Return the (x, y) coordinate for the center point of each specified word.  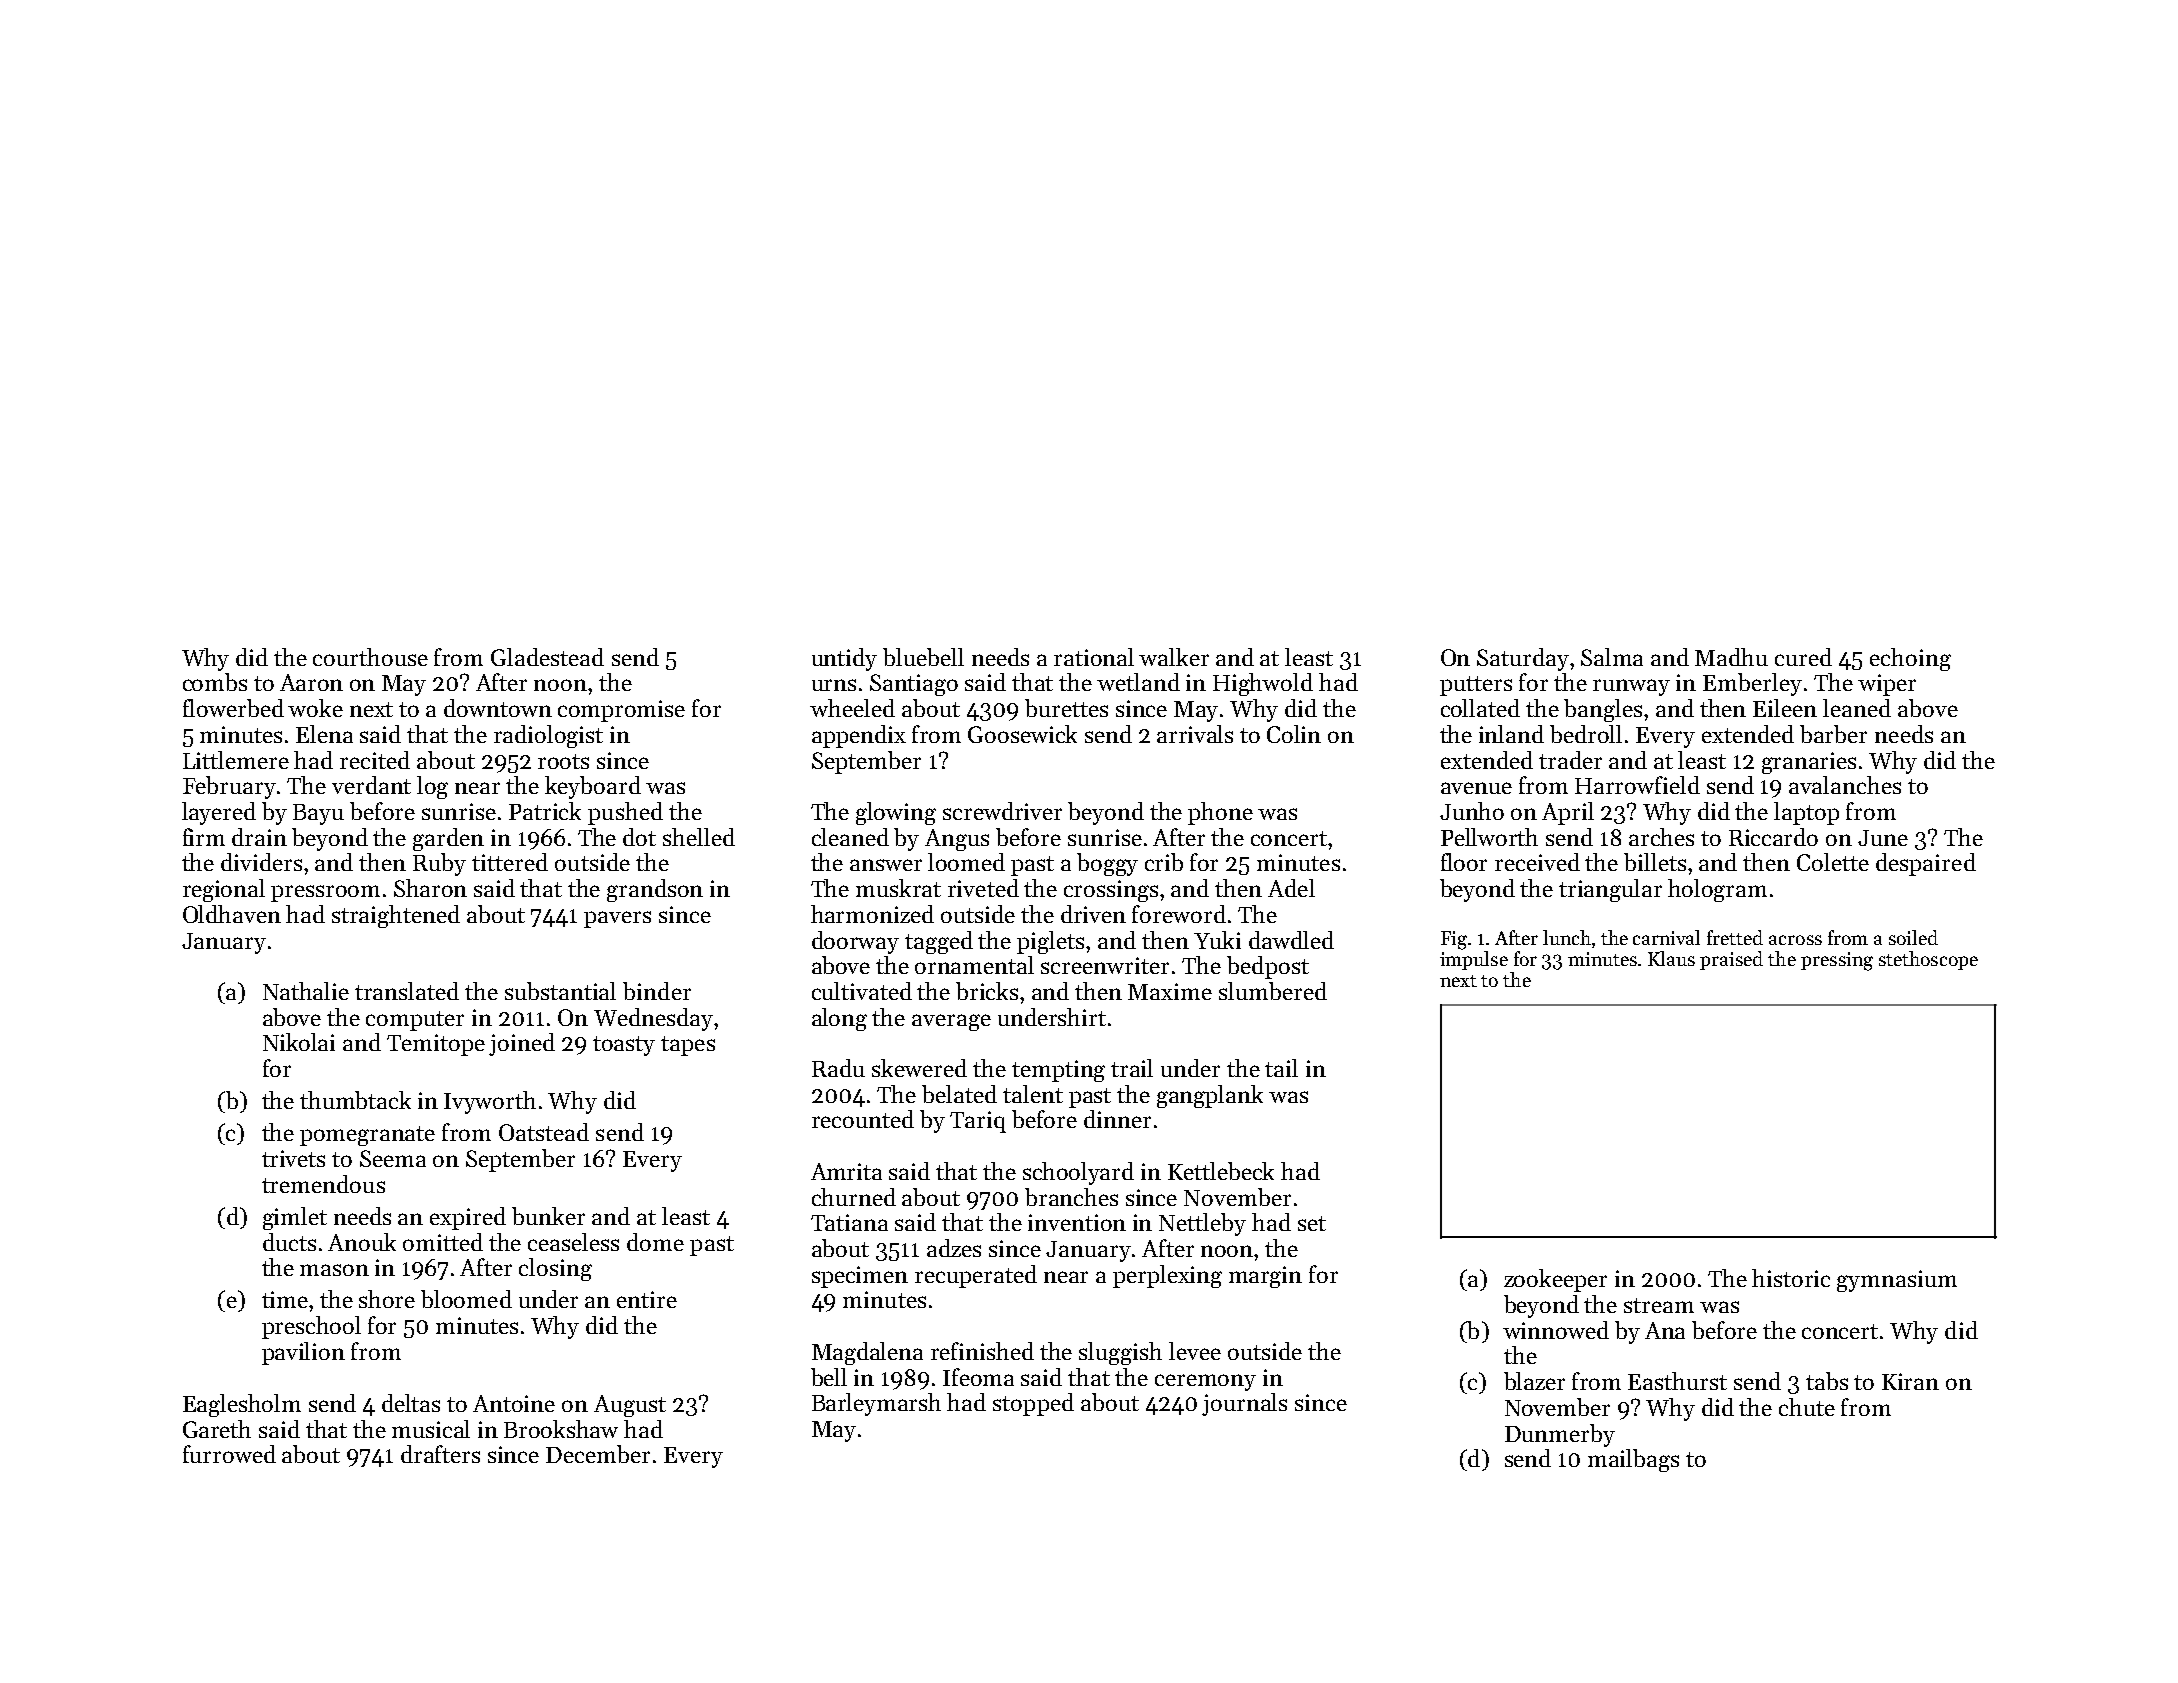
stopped (1033, 1404)
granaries (1809, 763)
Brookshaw (561, 1429)
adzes (954, 1248)
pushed (625, 813)
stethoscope (1928, 960)
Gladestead (547, 657)
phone (1220, 813)
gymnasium (1897, 1281)
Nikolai (299, 1042)
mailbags (1633, 1460)
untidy (844, 659)
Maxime (1170, 991)
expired (468, 1218)
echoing (1910, 659)
